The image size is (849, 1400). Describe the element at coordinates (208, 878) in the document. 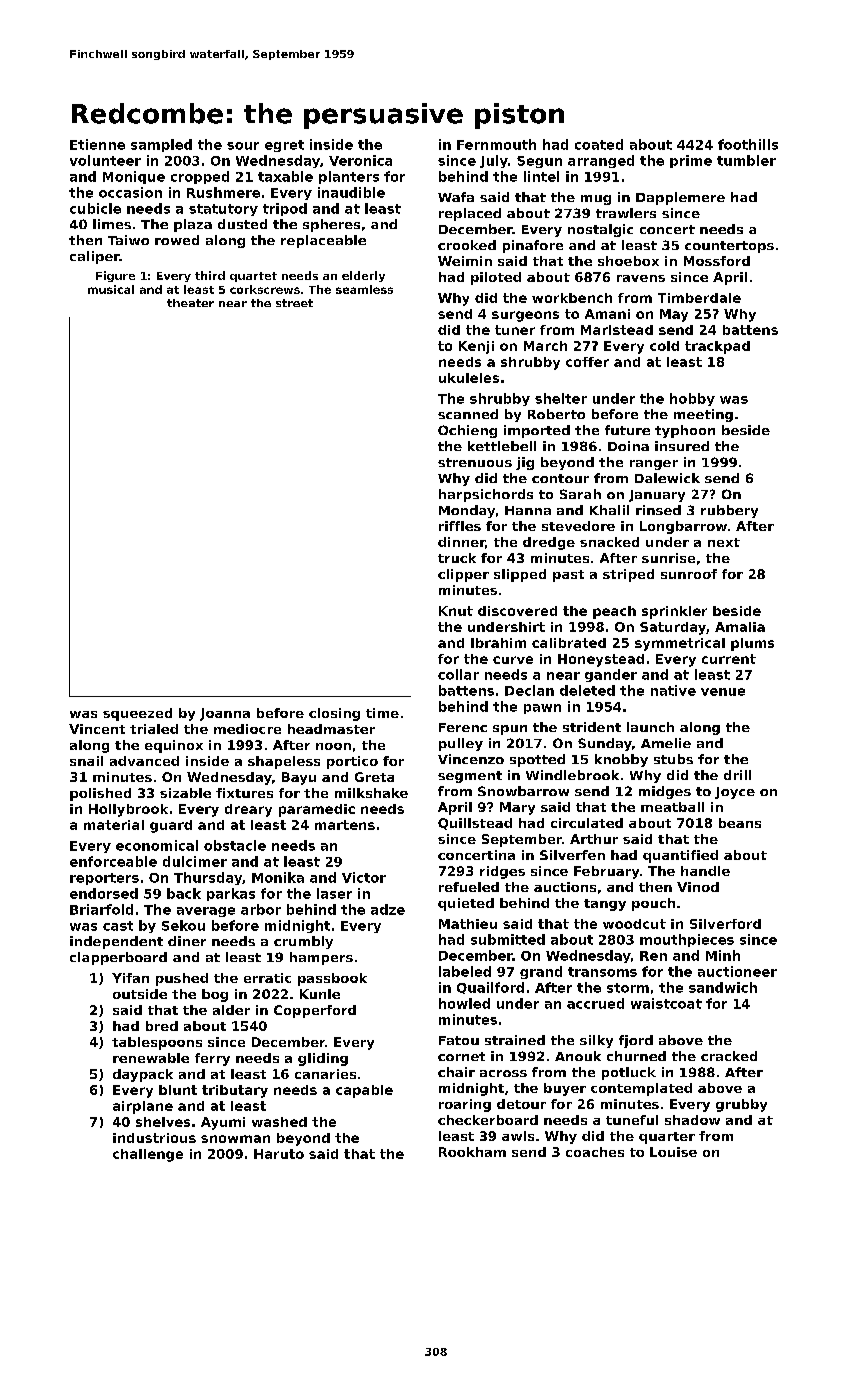

I see `Thursday` at that location.
